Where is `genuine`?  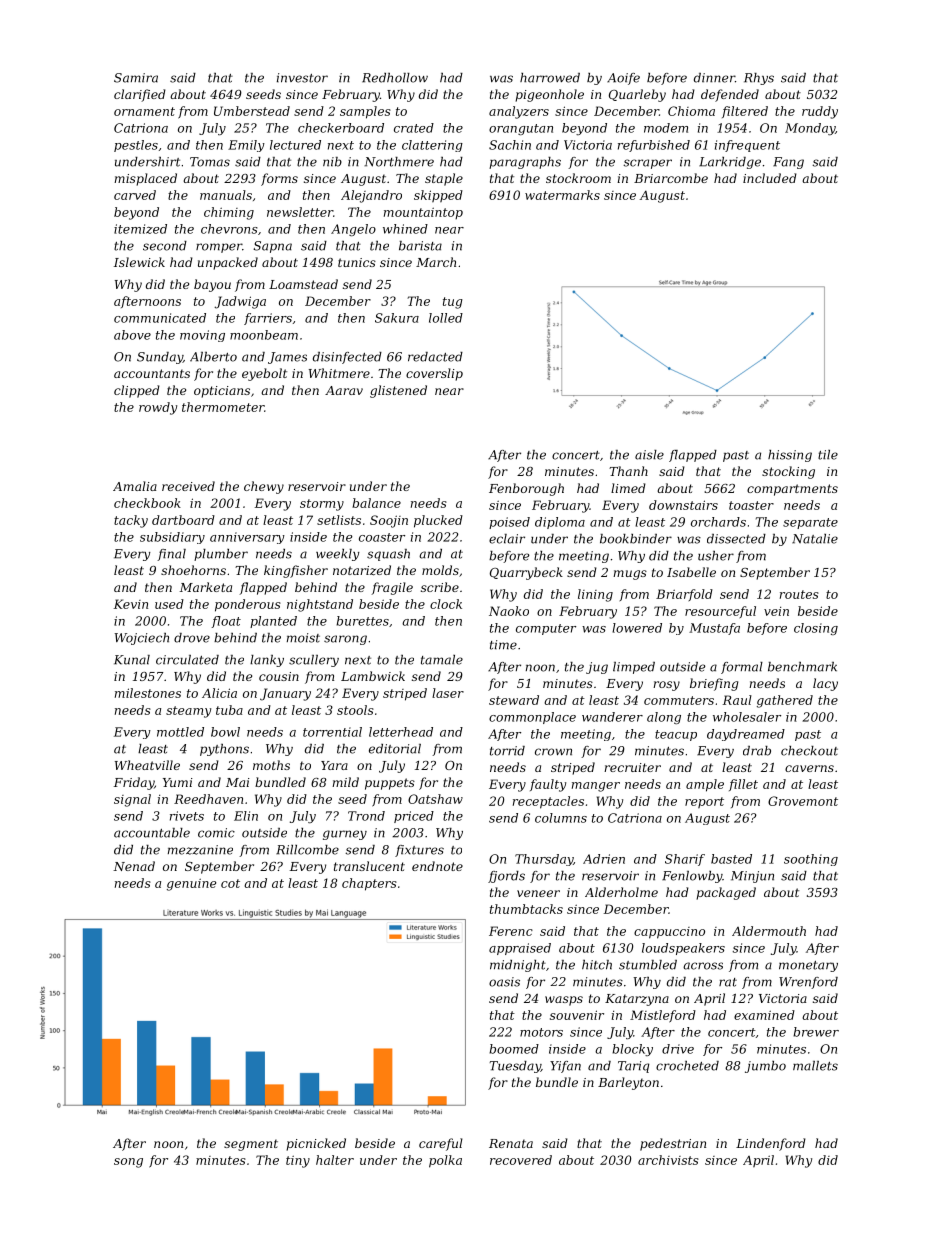 genuine is located at coordinates (191, 885).
